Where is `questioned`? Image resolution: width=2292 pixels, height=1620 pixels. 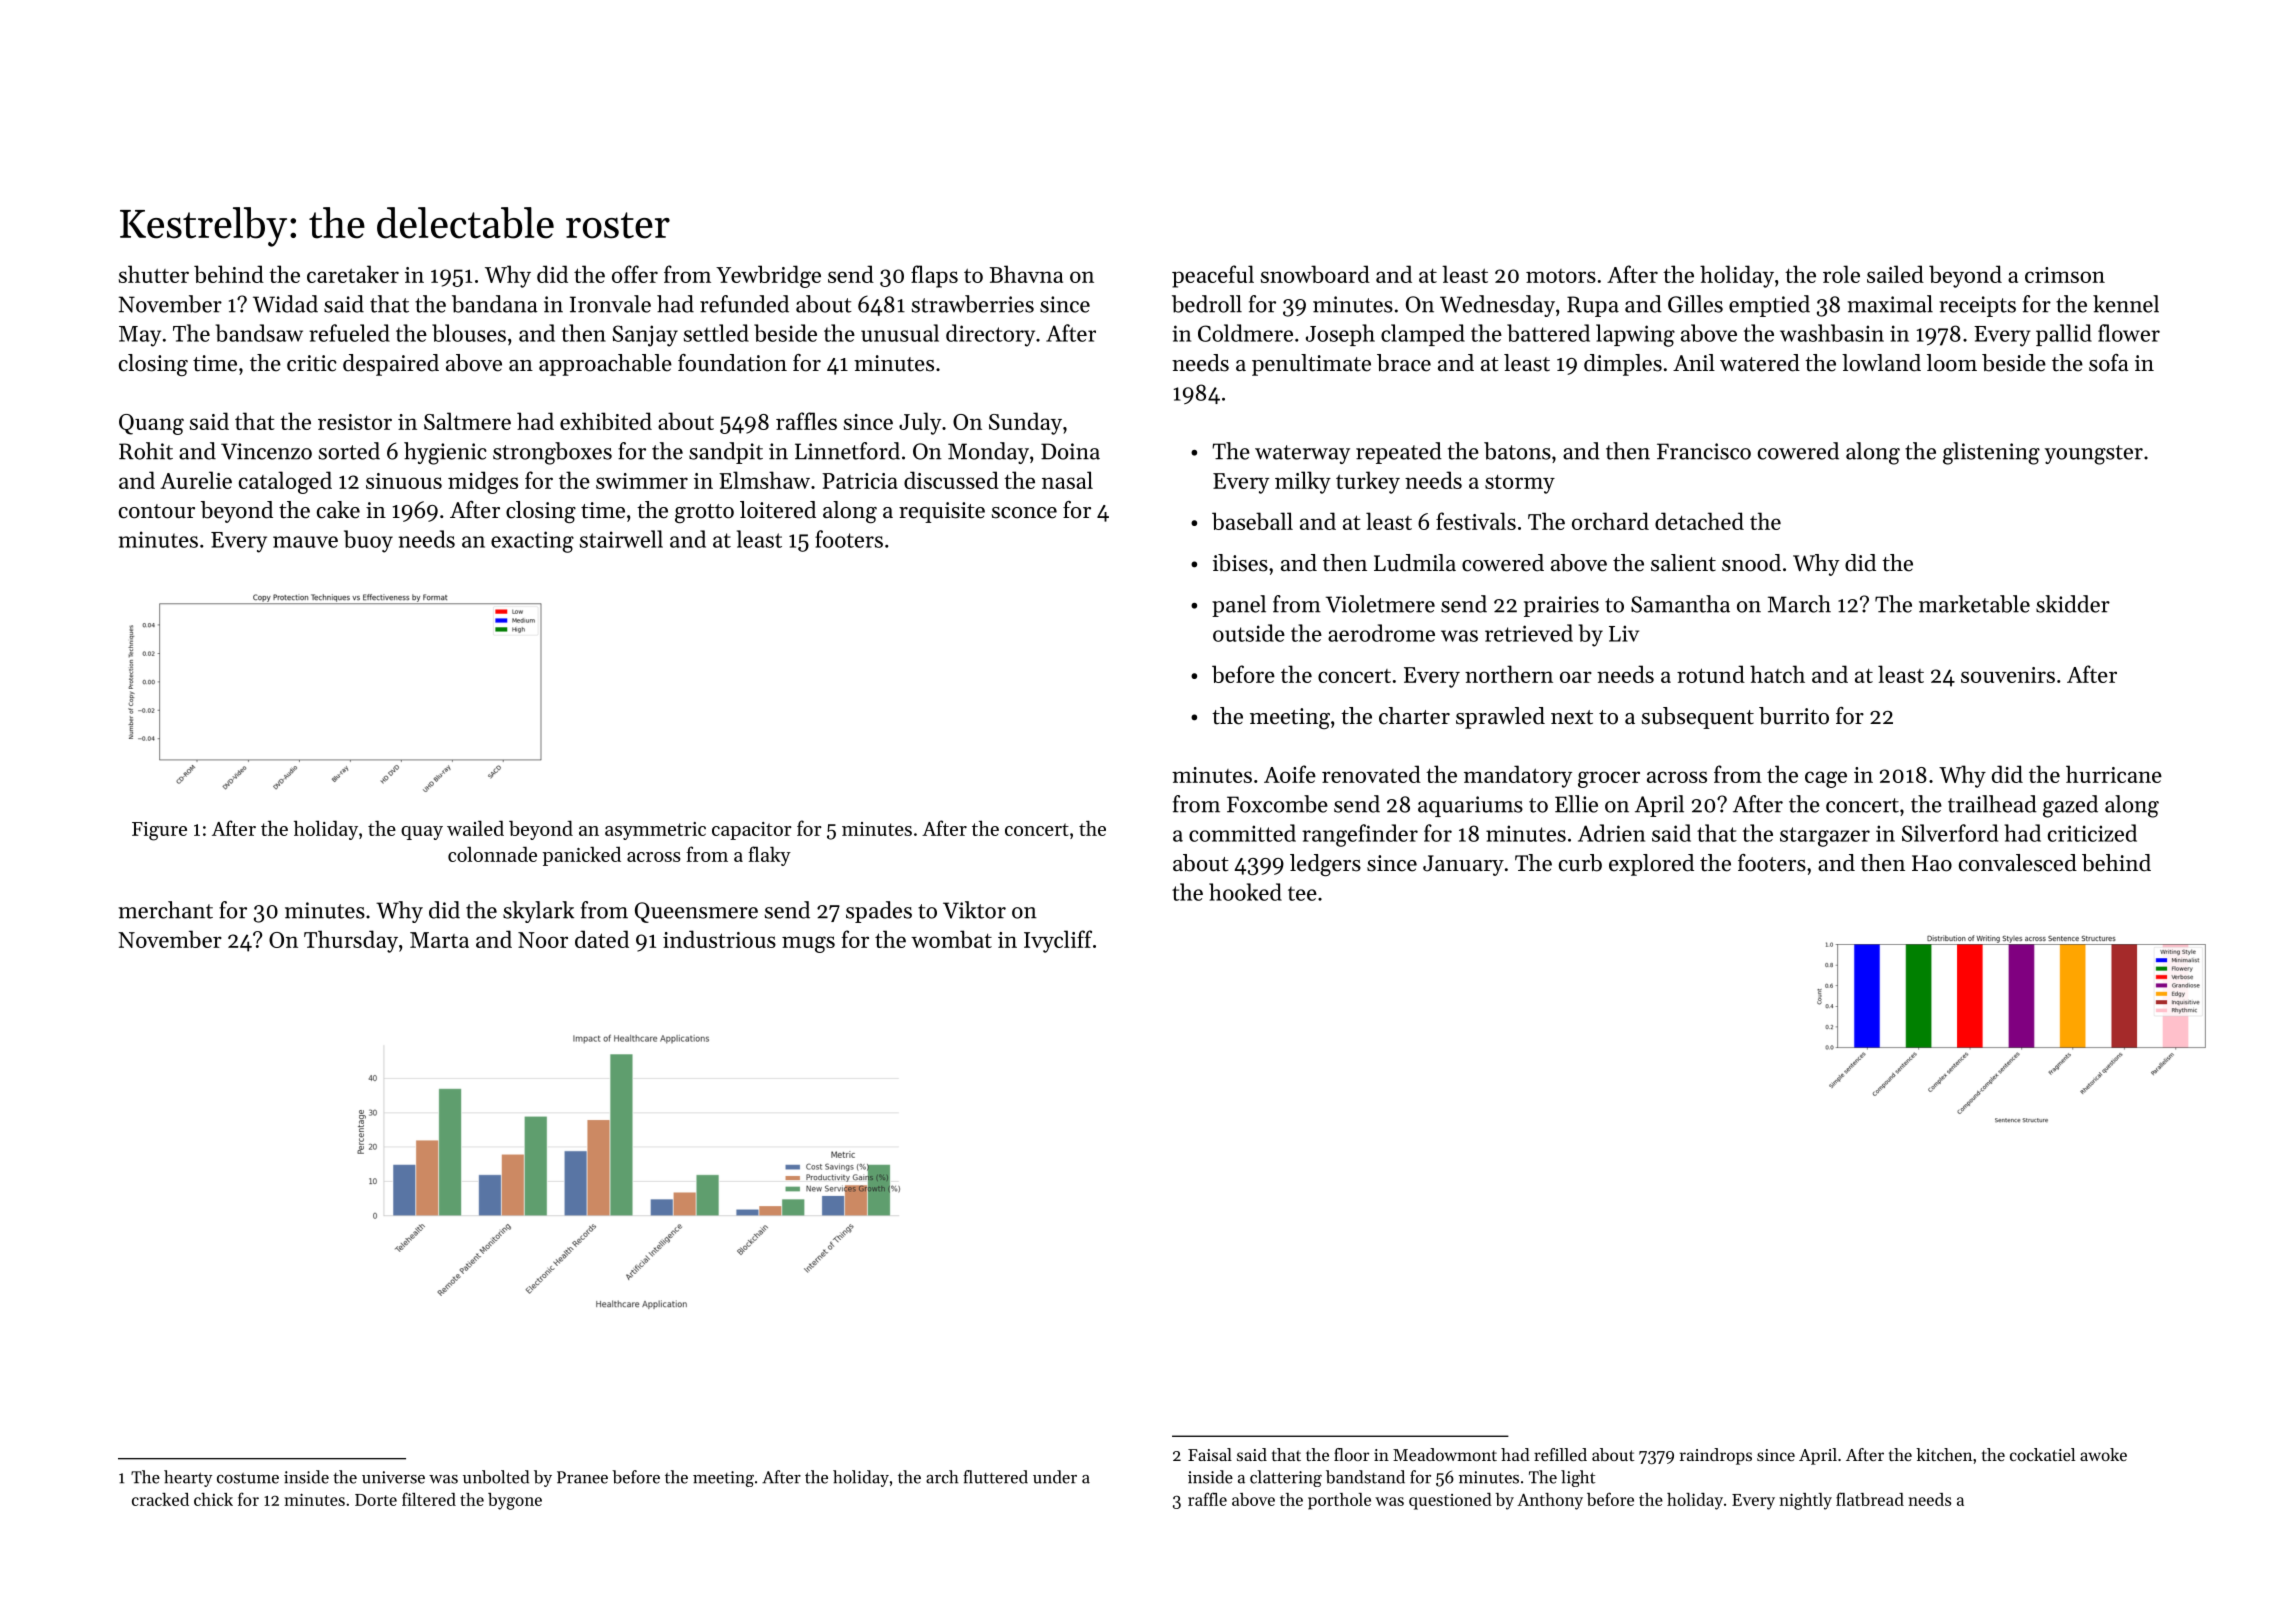
questioned is located at coordinates (1450, 1501).
